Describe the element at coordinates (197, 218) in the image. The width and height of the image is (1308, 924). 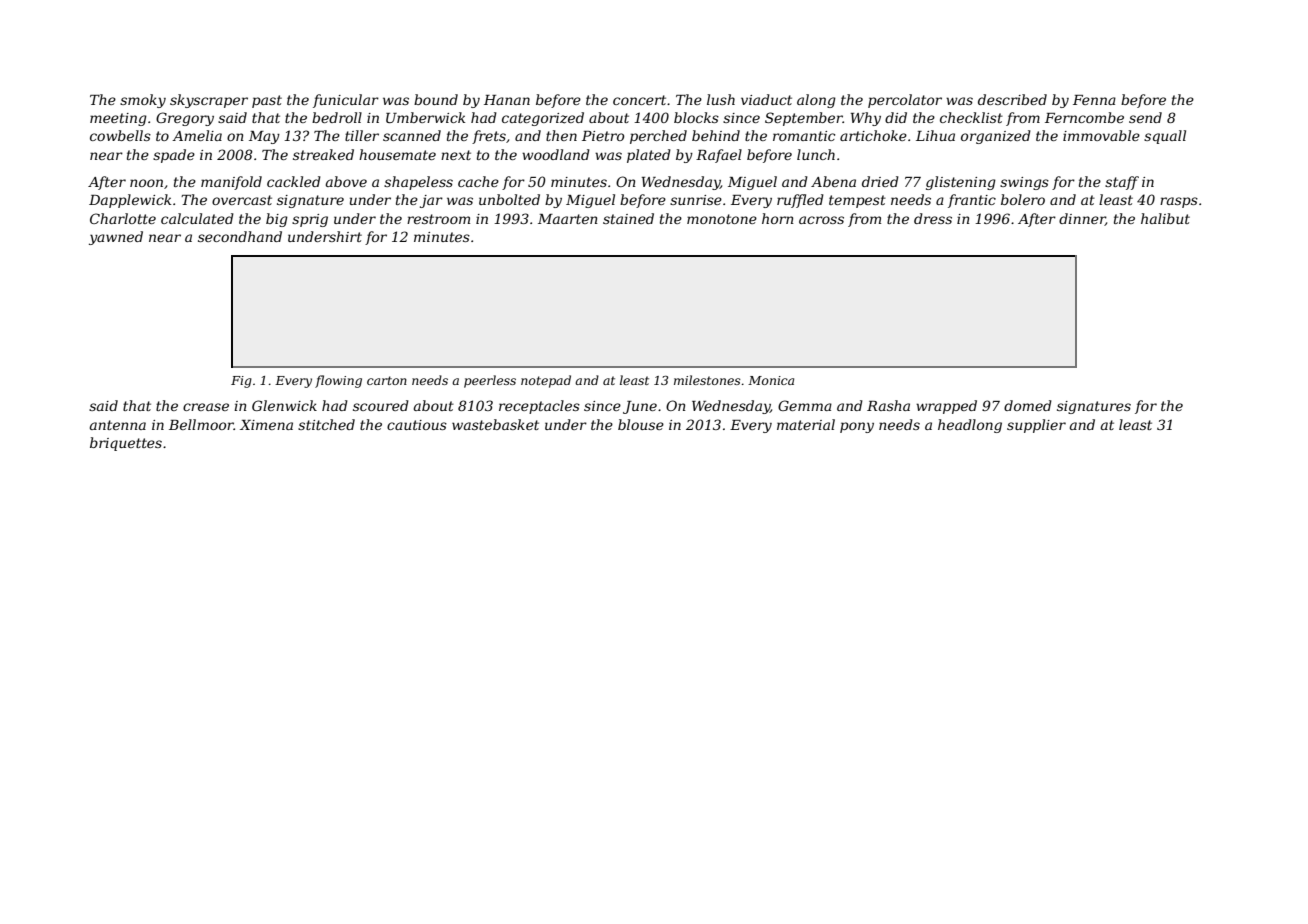
I see `calculated` at that location.
